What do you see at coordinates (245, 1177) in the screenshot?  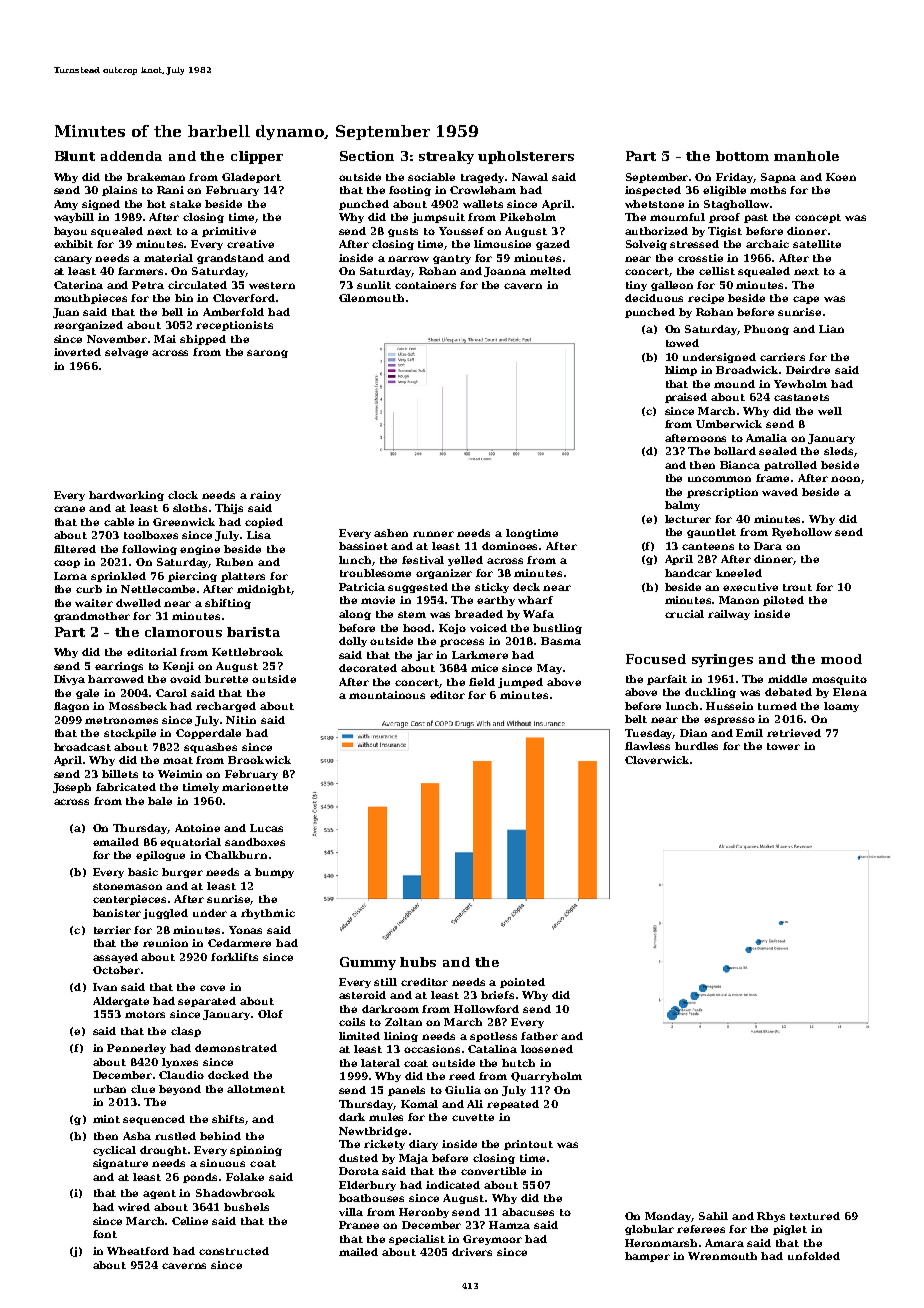 I see `Folake` at bounding box center [245, 1177].
